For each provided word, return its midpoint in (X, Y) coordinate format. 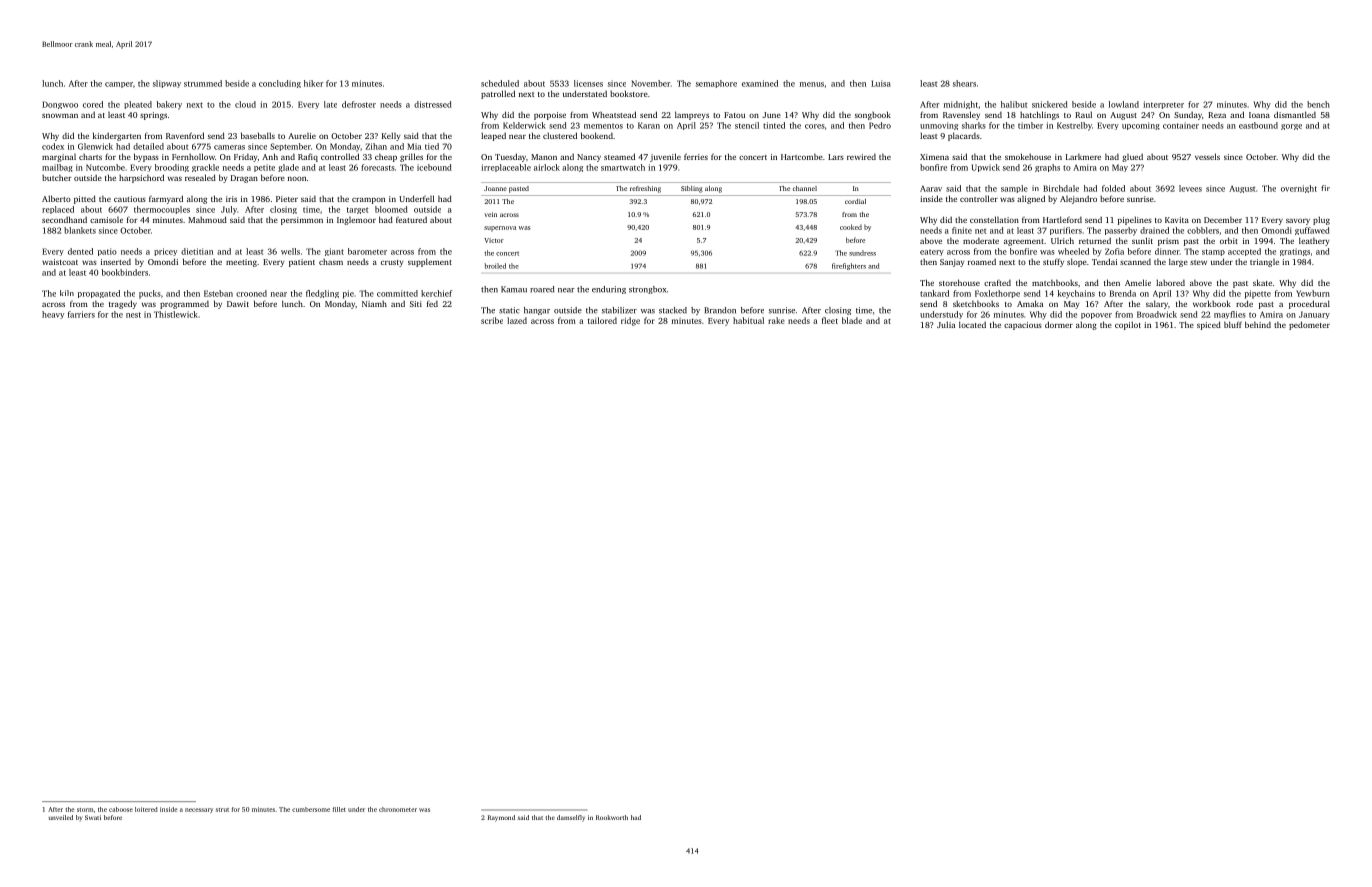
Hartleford (1062, 219)
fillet (339, 809)
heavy (53, 315)
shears (964, 83)
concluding (280, 84)
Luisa (881, 83)
